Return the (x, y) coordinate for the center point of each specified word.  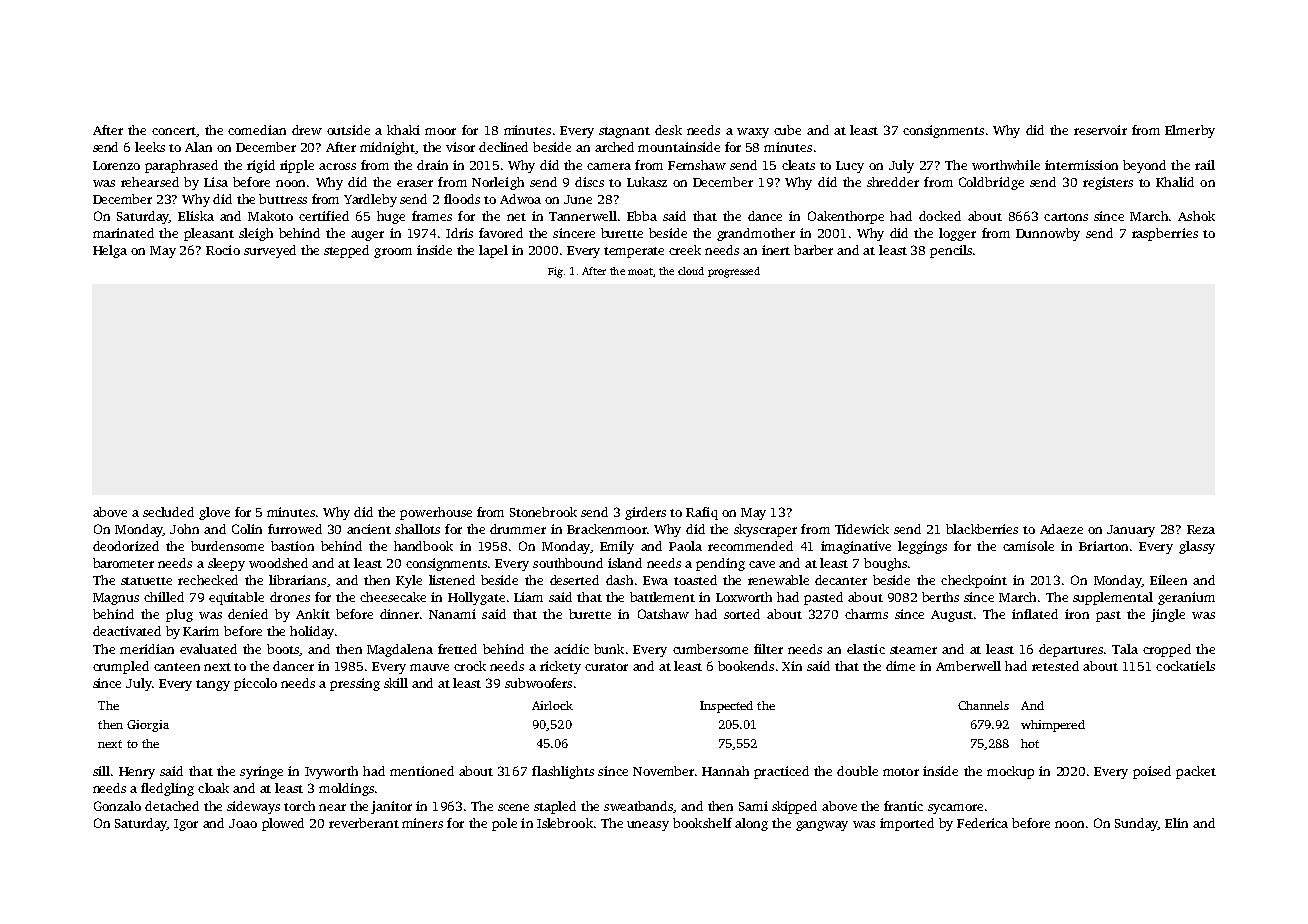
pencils (951, 251)
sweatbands (639, 807)
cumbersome (710, 649)
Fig (555, 272)
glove (214, 513)
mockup (1010, 772)
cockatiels (1185, 666)
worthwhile (1006, 165)
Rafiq (702, 513)
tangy (213, 685)
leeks (150, 147)
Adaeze (1061, 529)
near (332, 807)
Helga (110, 251)
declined (503, 147)
